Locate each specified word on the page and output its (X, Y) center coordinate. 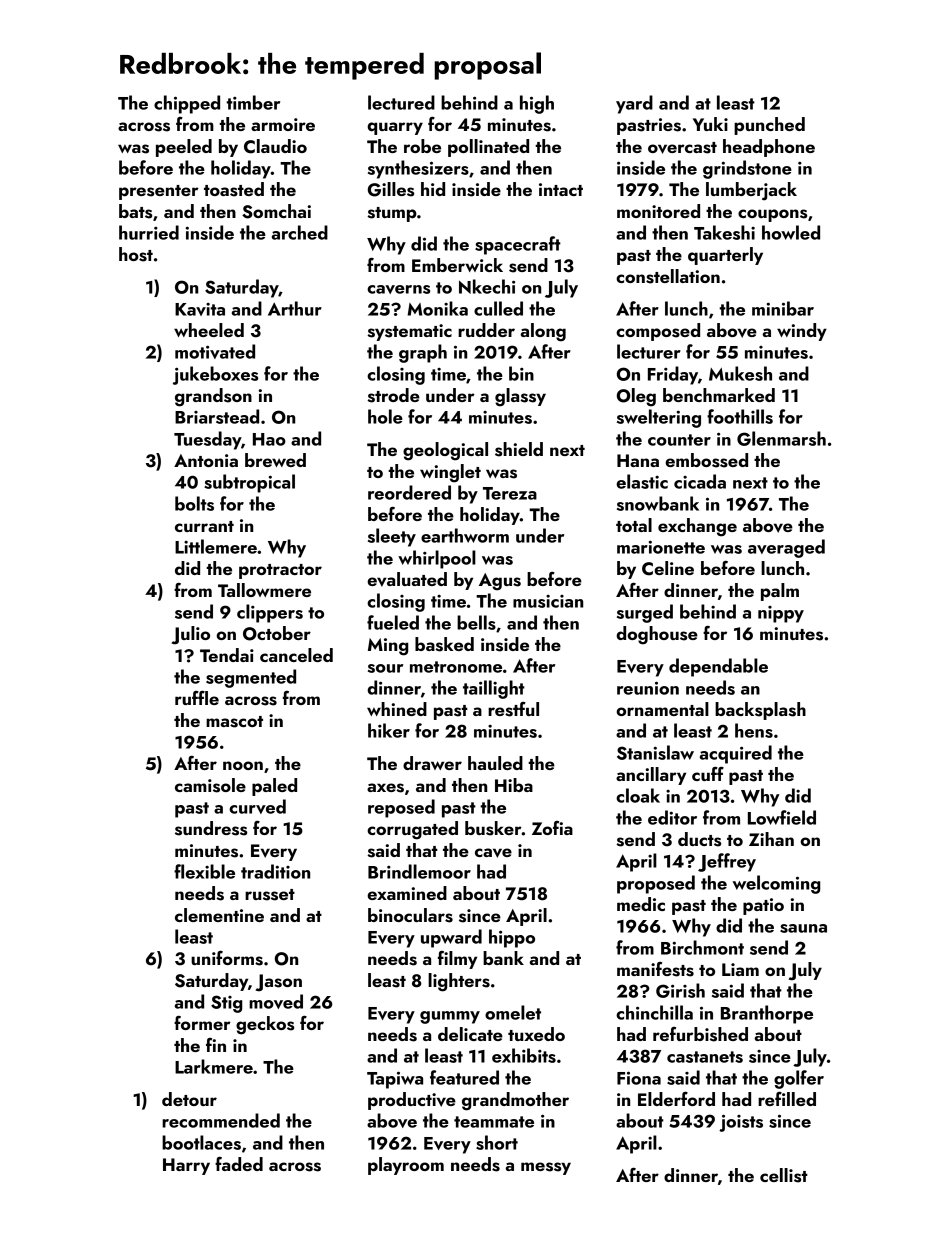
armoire (283, 124)
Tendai (227, 655)
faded (239, 1164)
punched (769, 126)
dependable (718, 667)
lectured (401, 102)
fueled (393, 622)
